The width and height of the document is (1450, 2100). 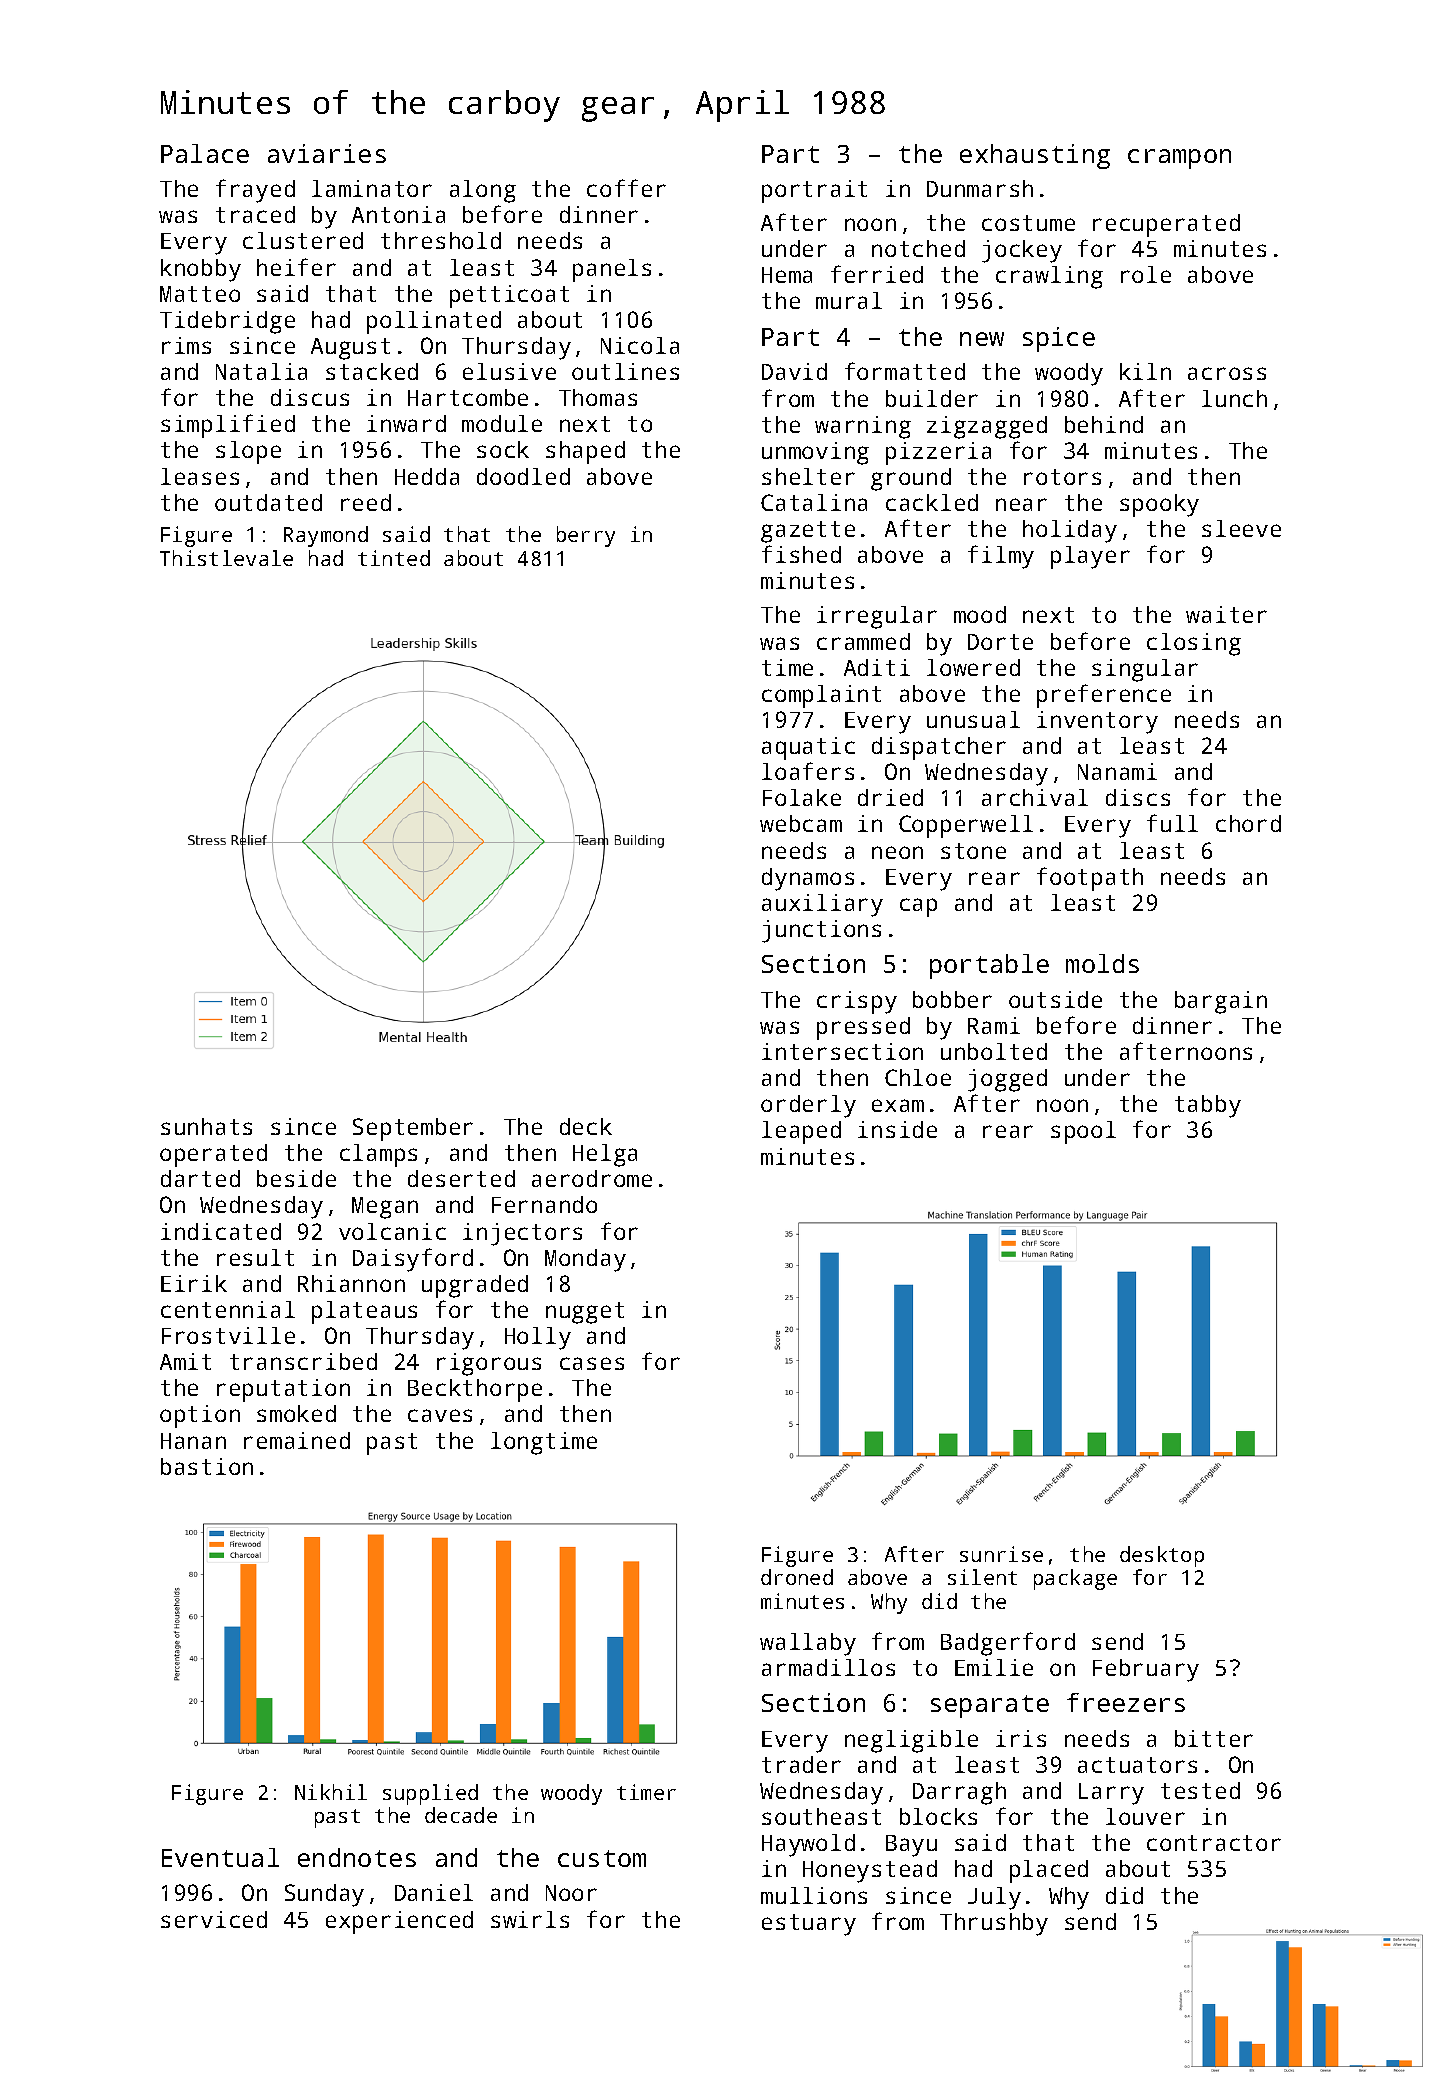 What do you see at coordinates (193, 1441) in the document?
I see `Hanan` at bounding box center [193, 1441].
